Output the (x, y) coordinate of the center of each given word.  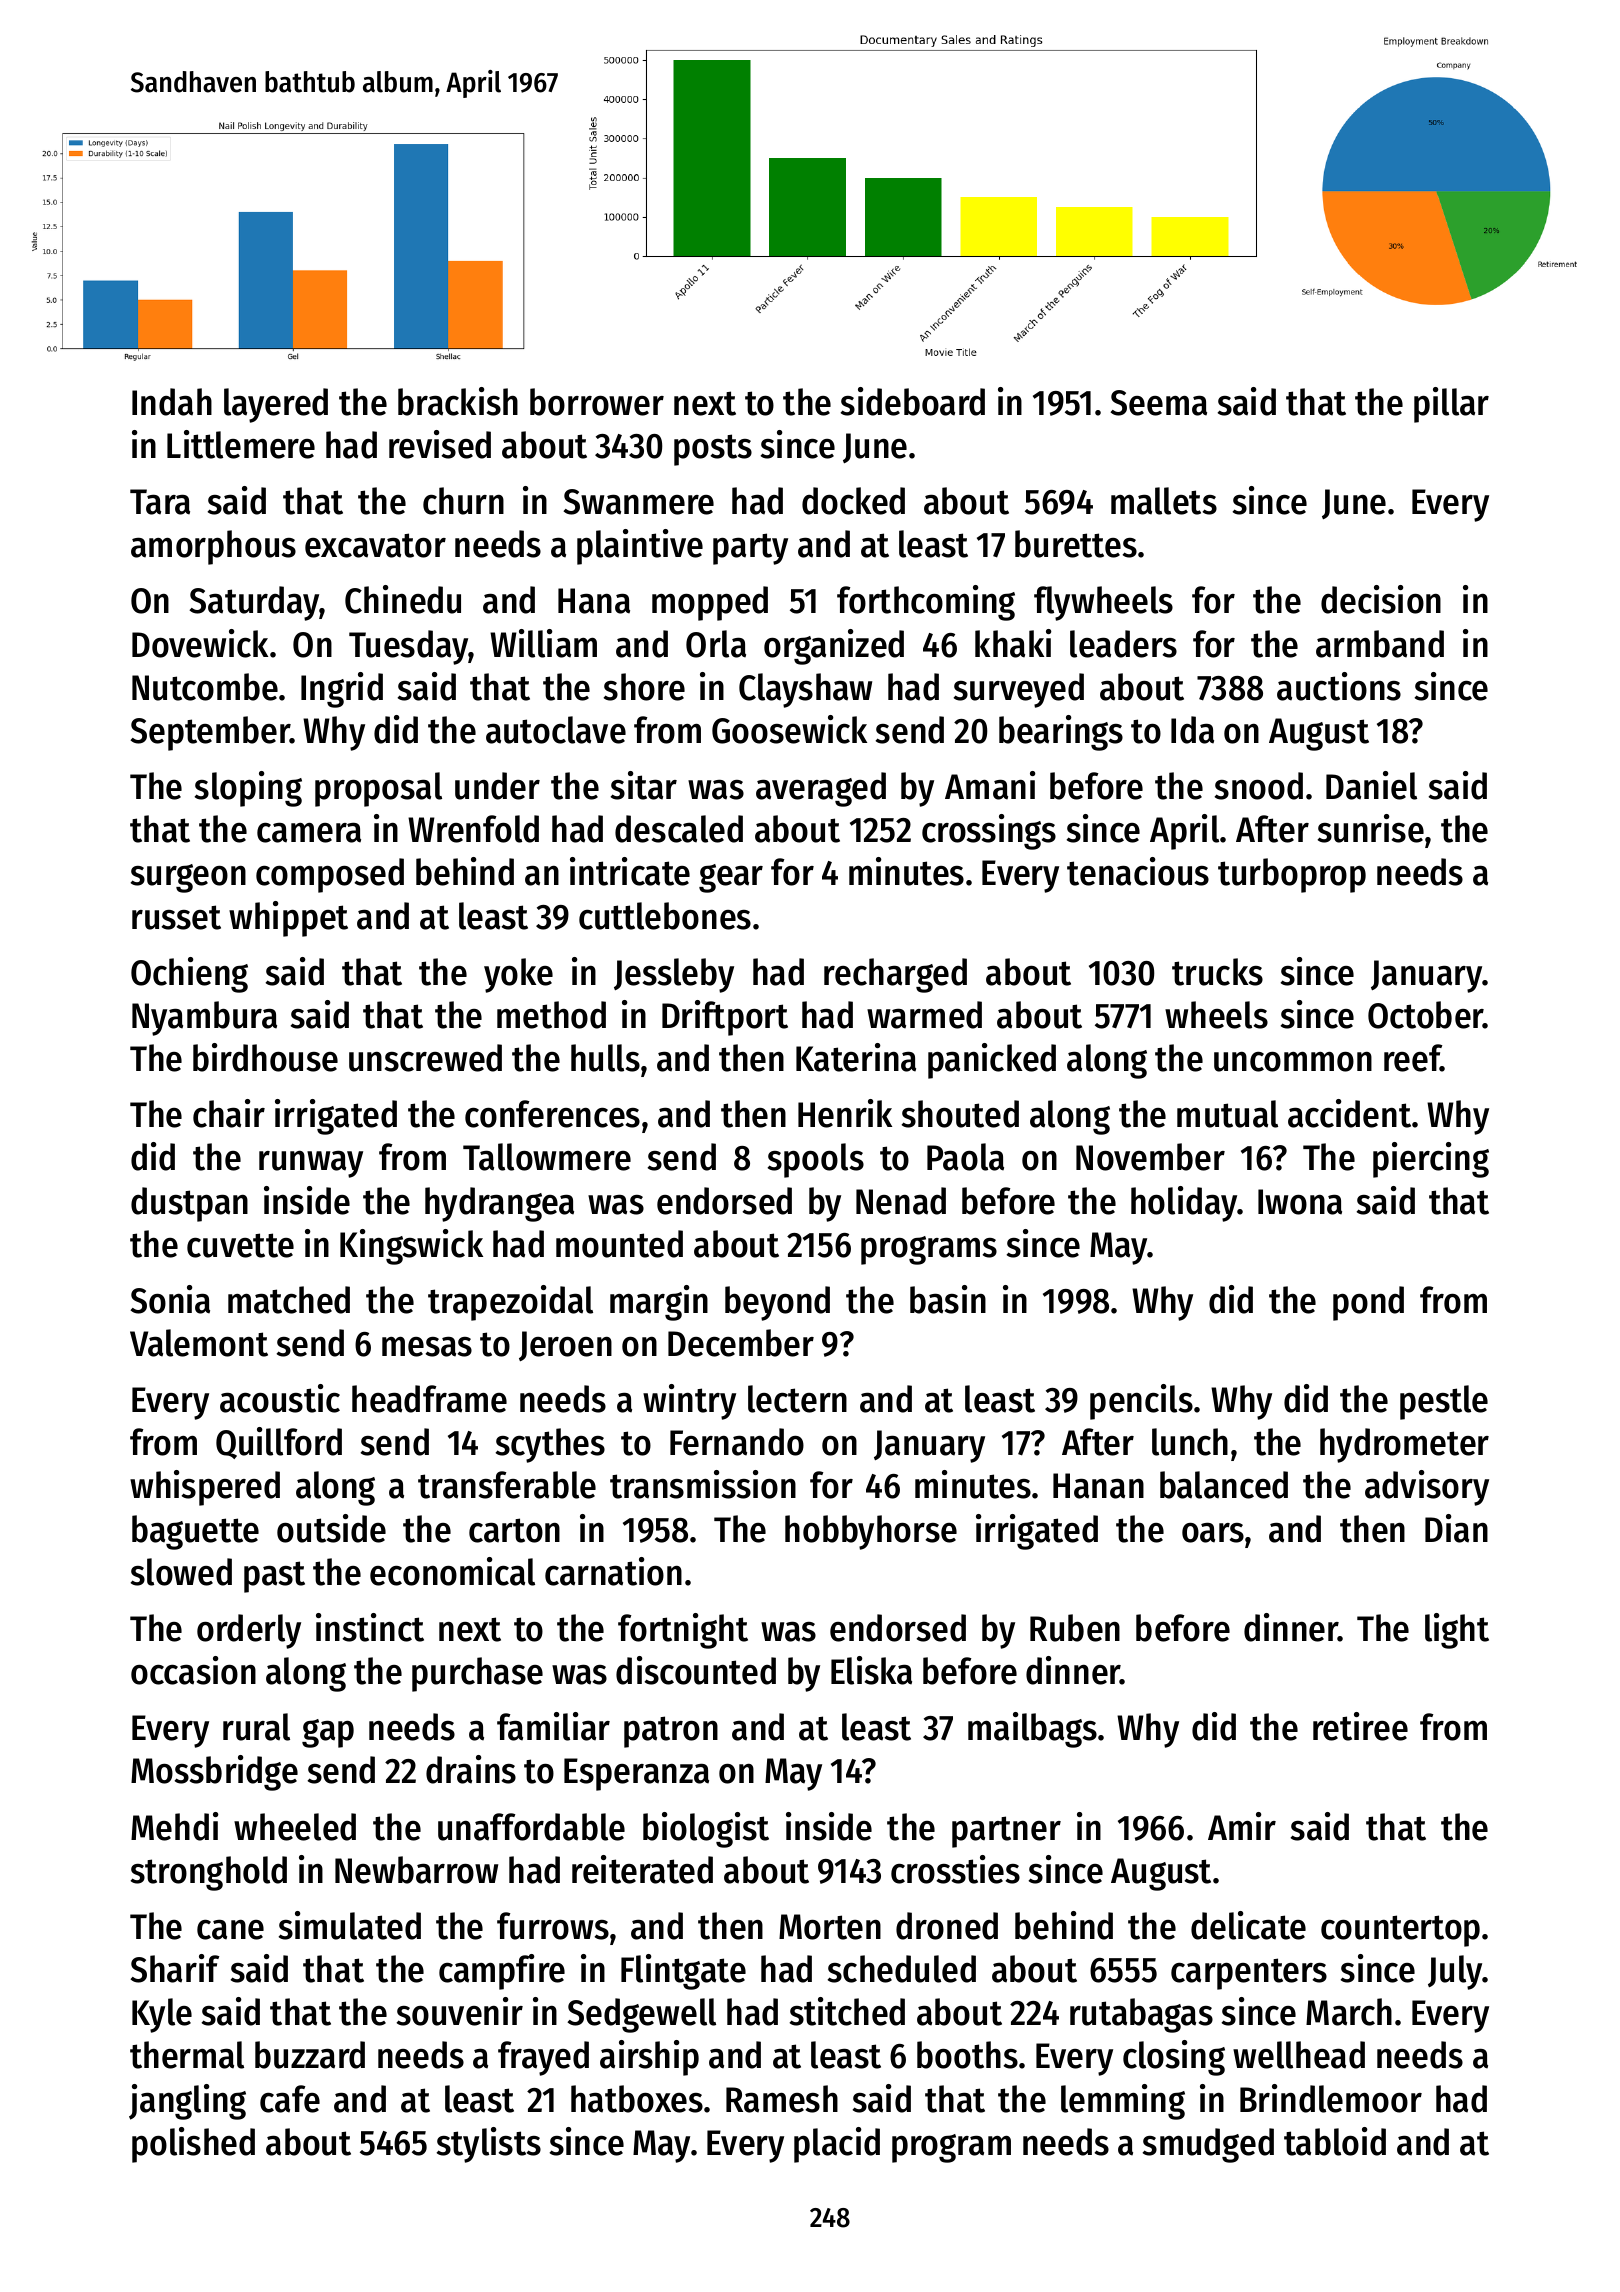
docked (853, 501)
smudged (1208, 2145)
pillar (1451, 405)
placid (837, 2145)
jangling (187, 2102)
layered (276, 405)
